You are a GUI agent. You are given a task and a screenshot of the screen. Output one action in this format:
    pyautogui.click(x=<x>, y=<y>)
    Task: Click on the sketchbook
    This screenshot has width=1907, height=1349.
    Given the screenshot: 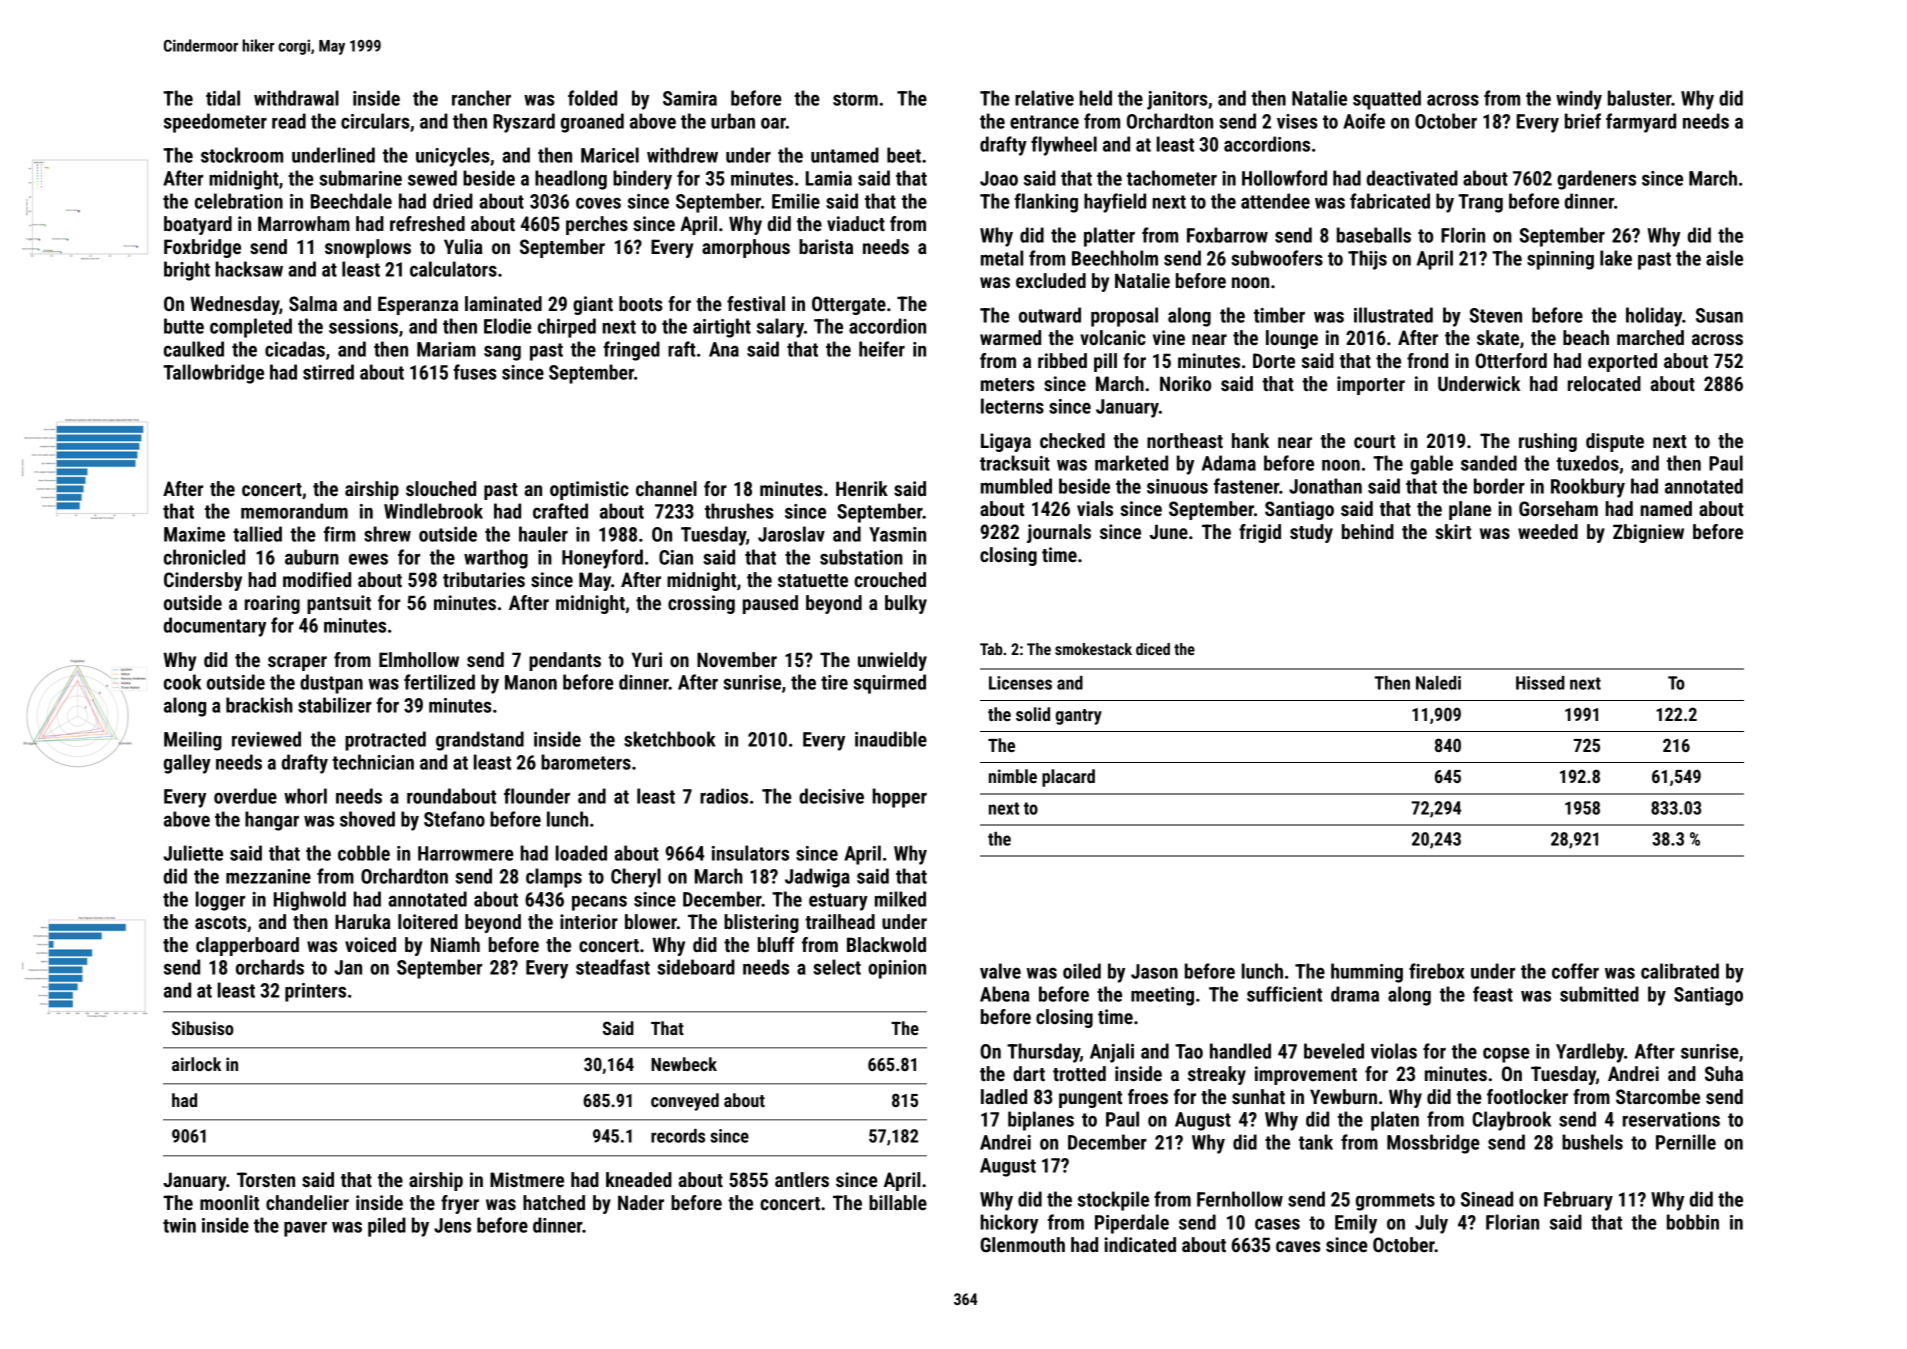 What is the action you would take?
    pyautogui.click(x=670, y=739)
